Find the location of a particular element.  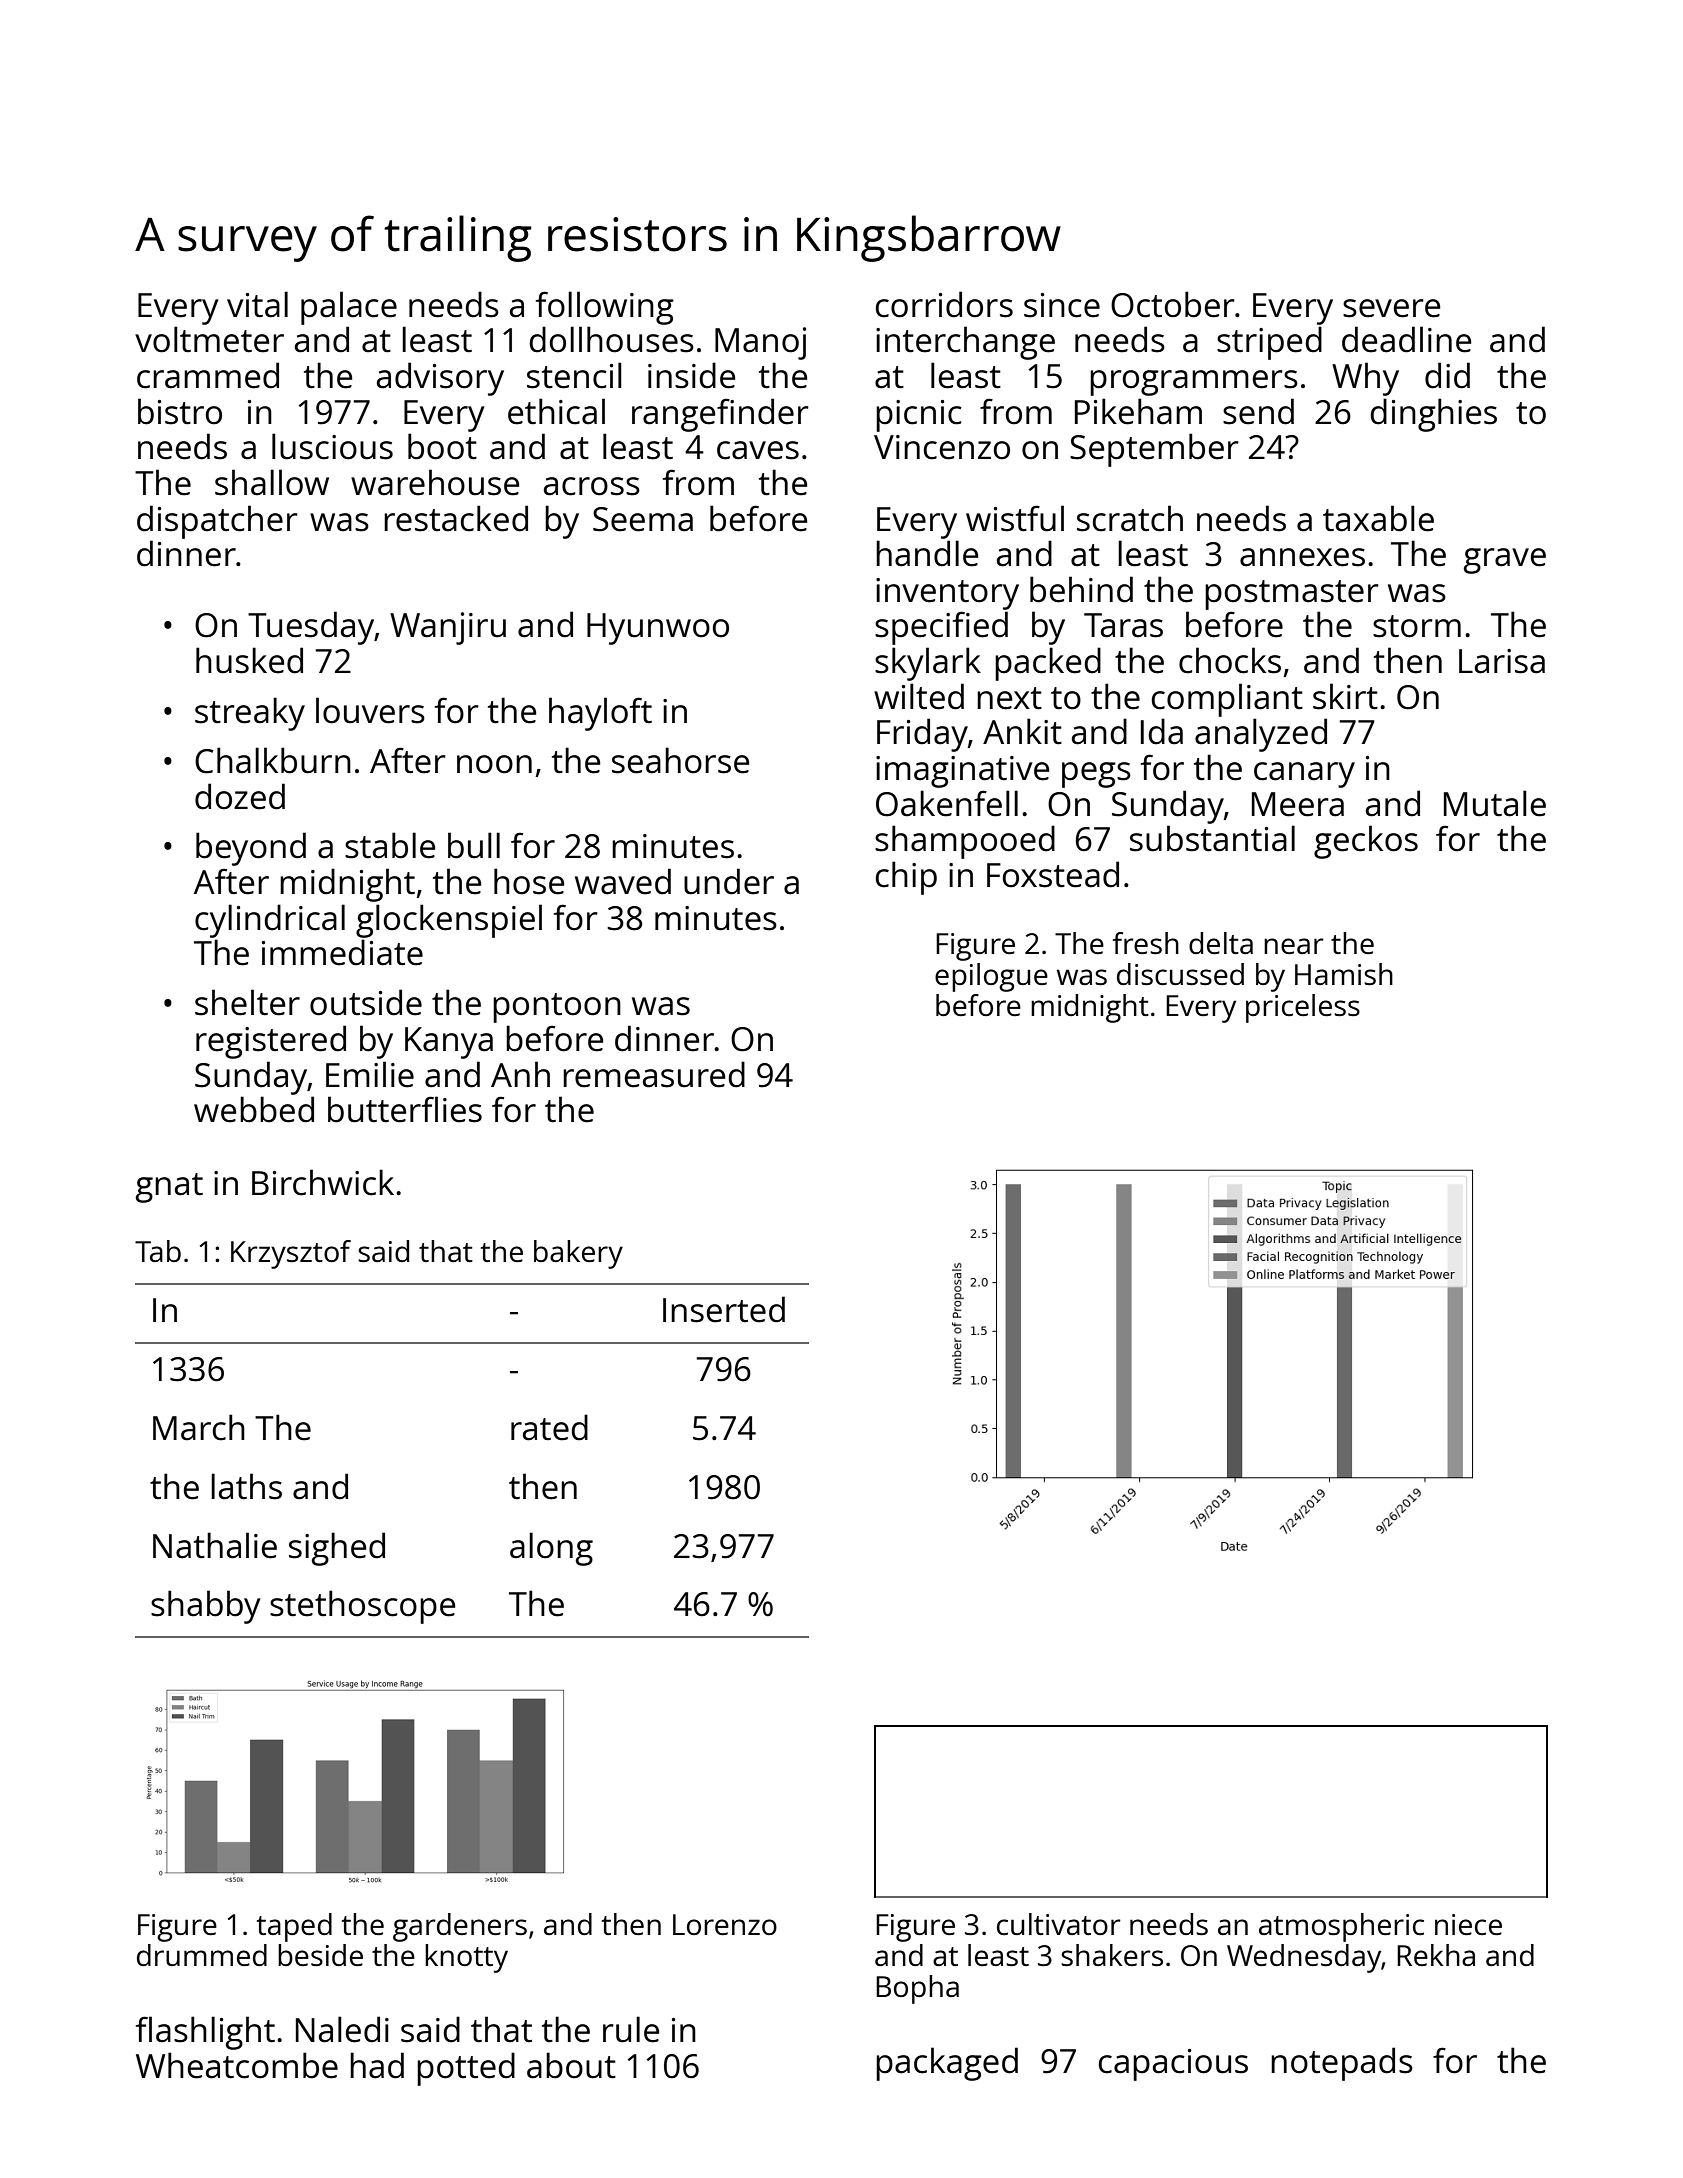

corridors is located at coordinates (944, 304).
